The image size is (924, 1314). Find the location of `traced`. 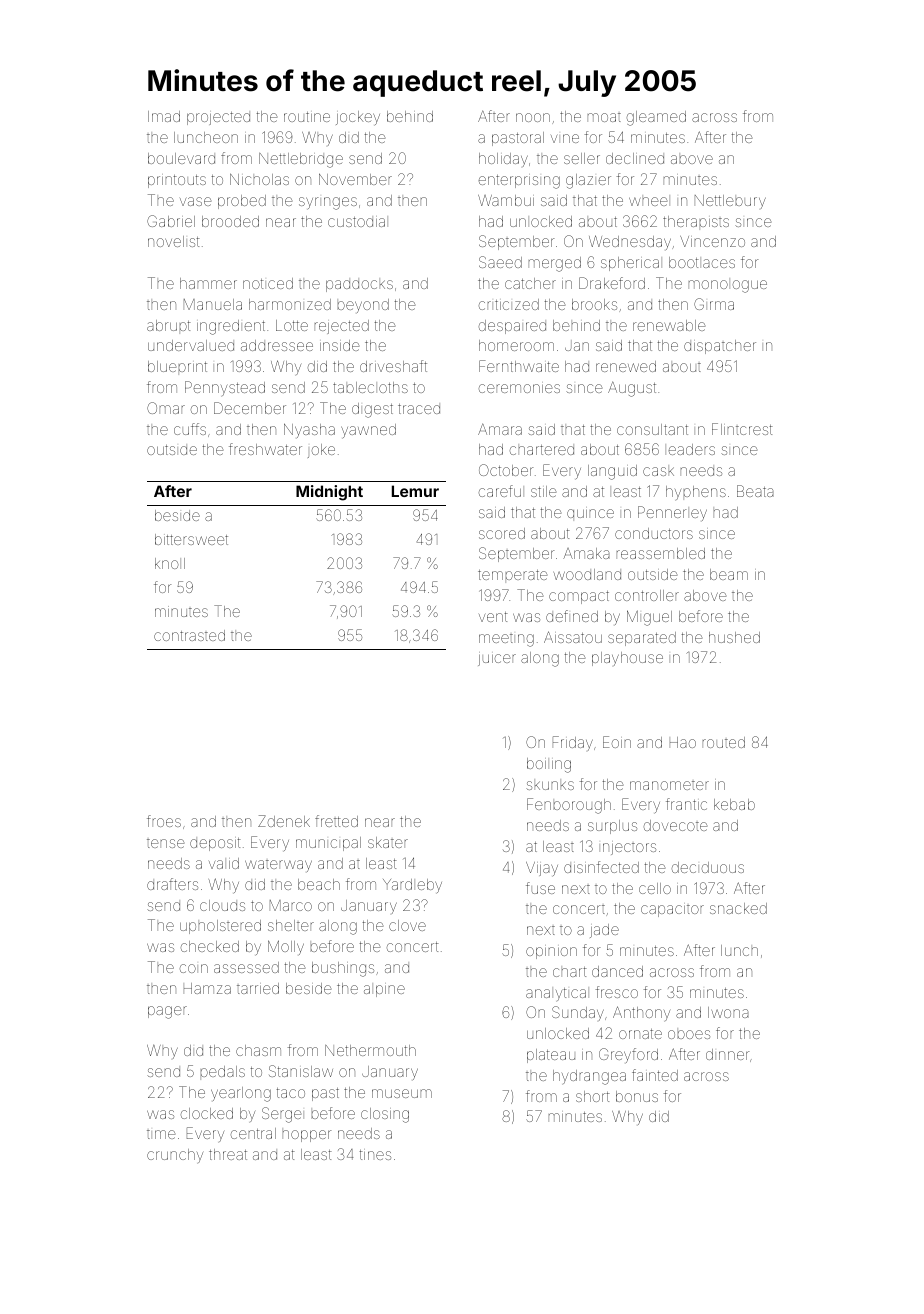

traced is located at coordinates (419, 409).
